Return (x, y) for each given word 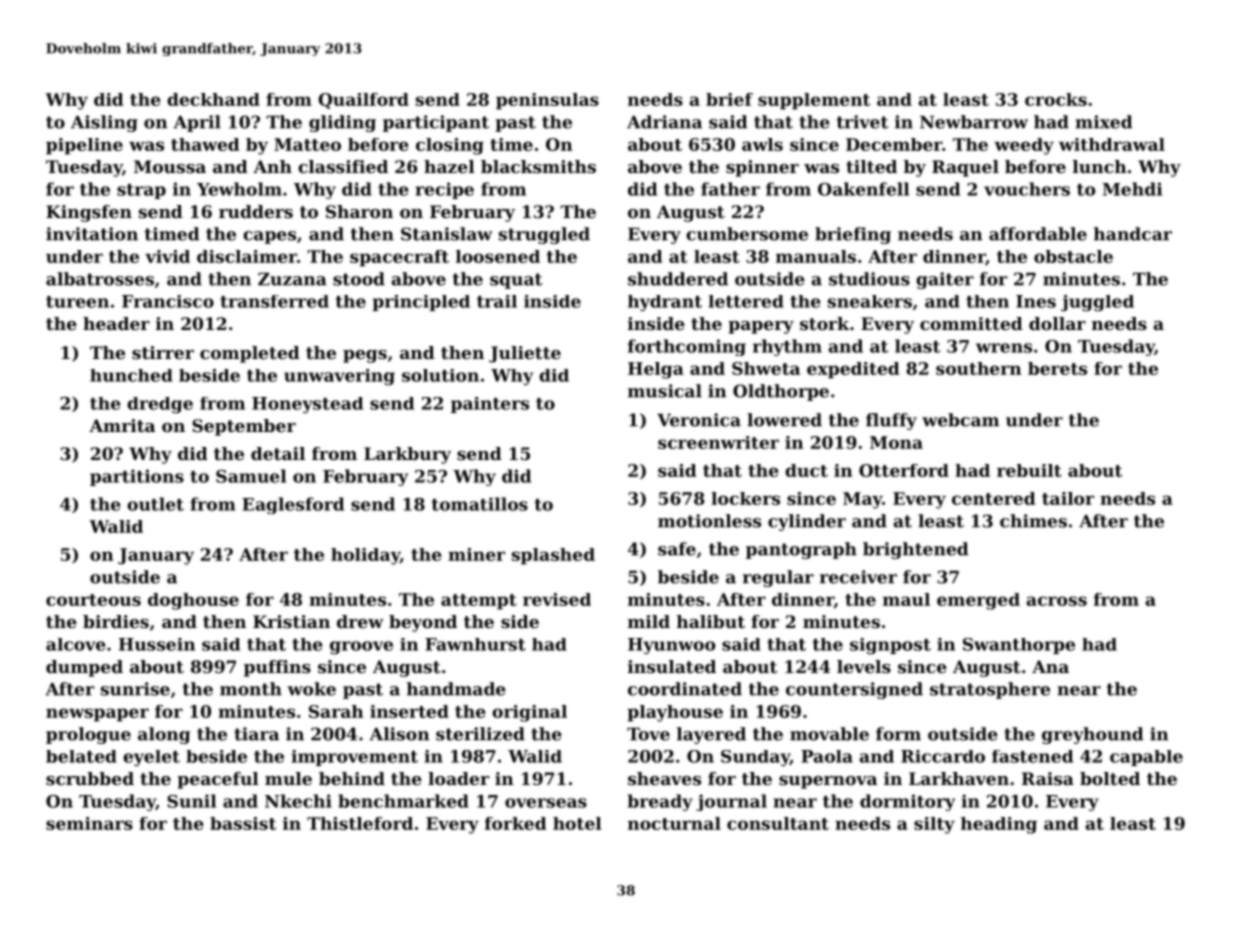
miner (476, 554)
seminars (89, 823)
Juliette (525, 354)
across (1057, 601)
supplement (814, 101)
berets (1057, 368)
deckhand (213, 99)
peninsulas (547, 101)
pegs (365, 356)
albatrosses (100, 279)
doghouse (193, 601)
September (244, 427)
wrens (1004, 348)
